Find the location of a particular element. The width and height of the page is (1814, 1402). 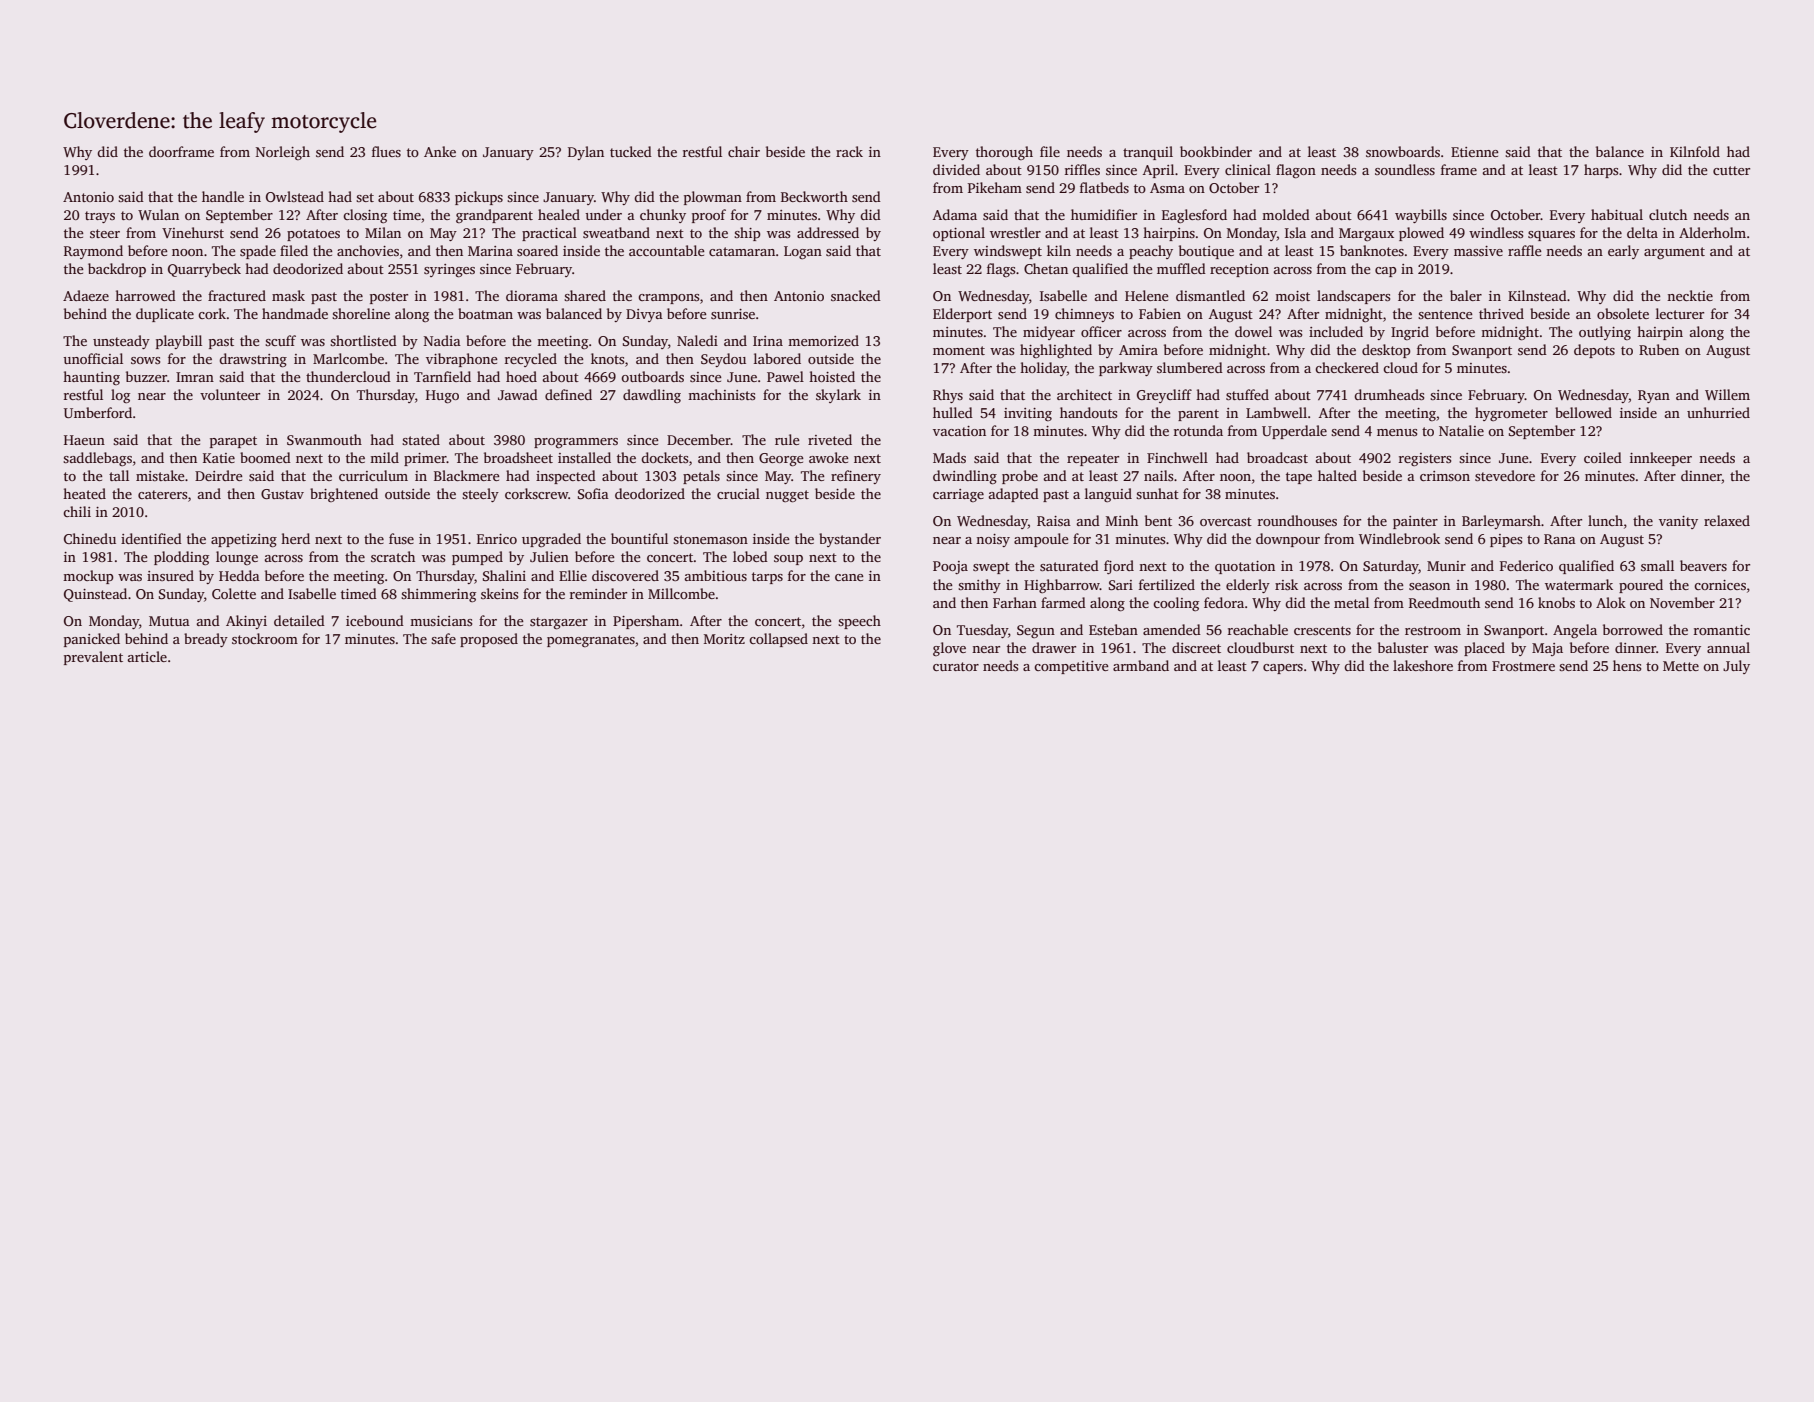

Quarrybeck is located at coordinates (204, 270).
